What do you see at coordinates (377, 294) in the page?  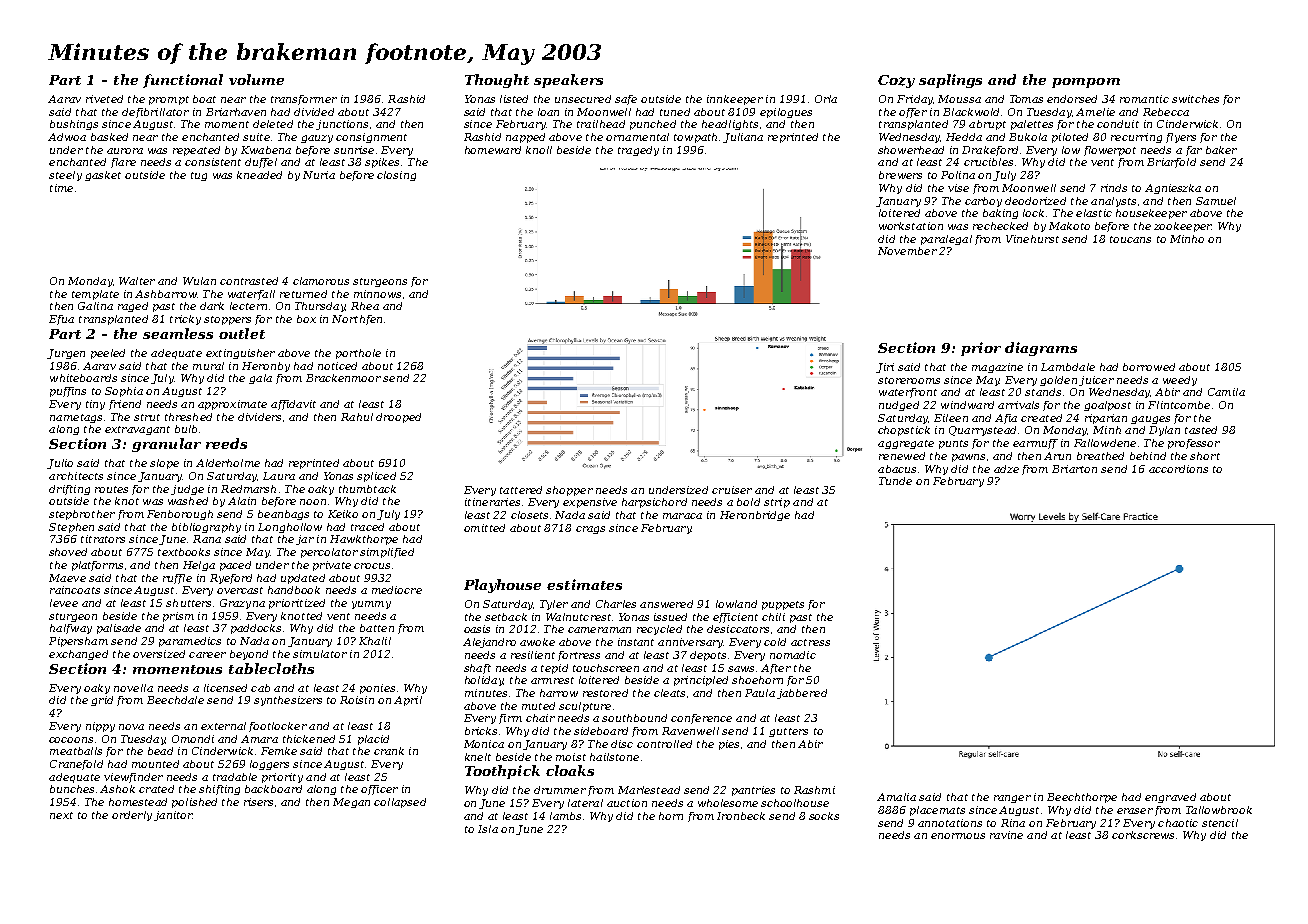 I see `minnows` at bounding box center [377, 294].
